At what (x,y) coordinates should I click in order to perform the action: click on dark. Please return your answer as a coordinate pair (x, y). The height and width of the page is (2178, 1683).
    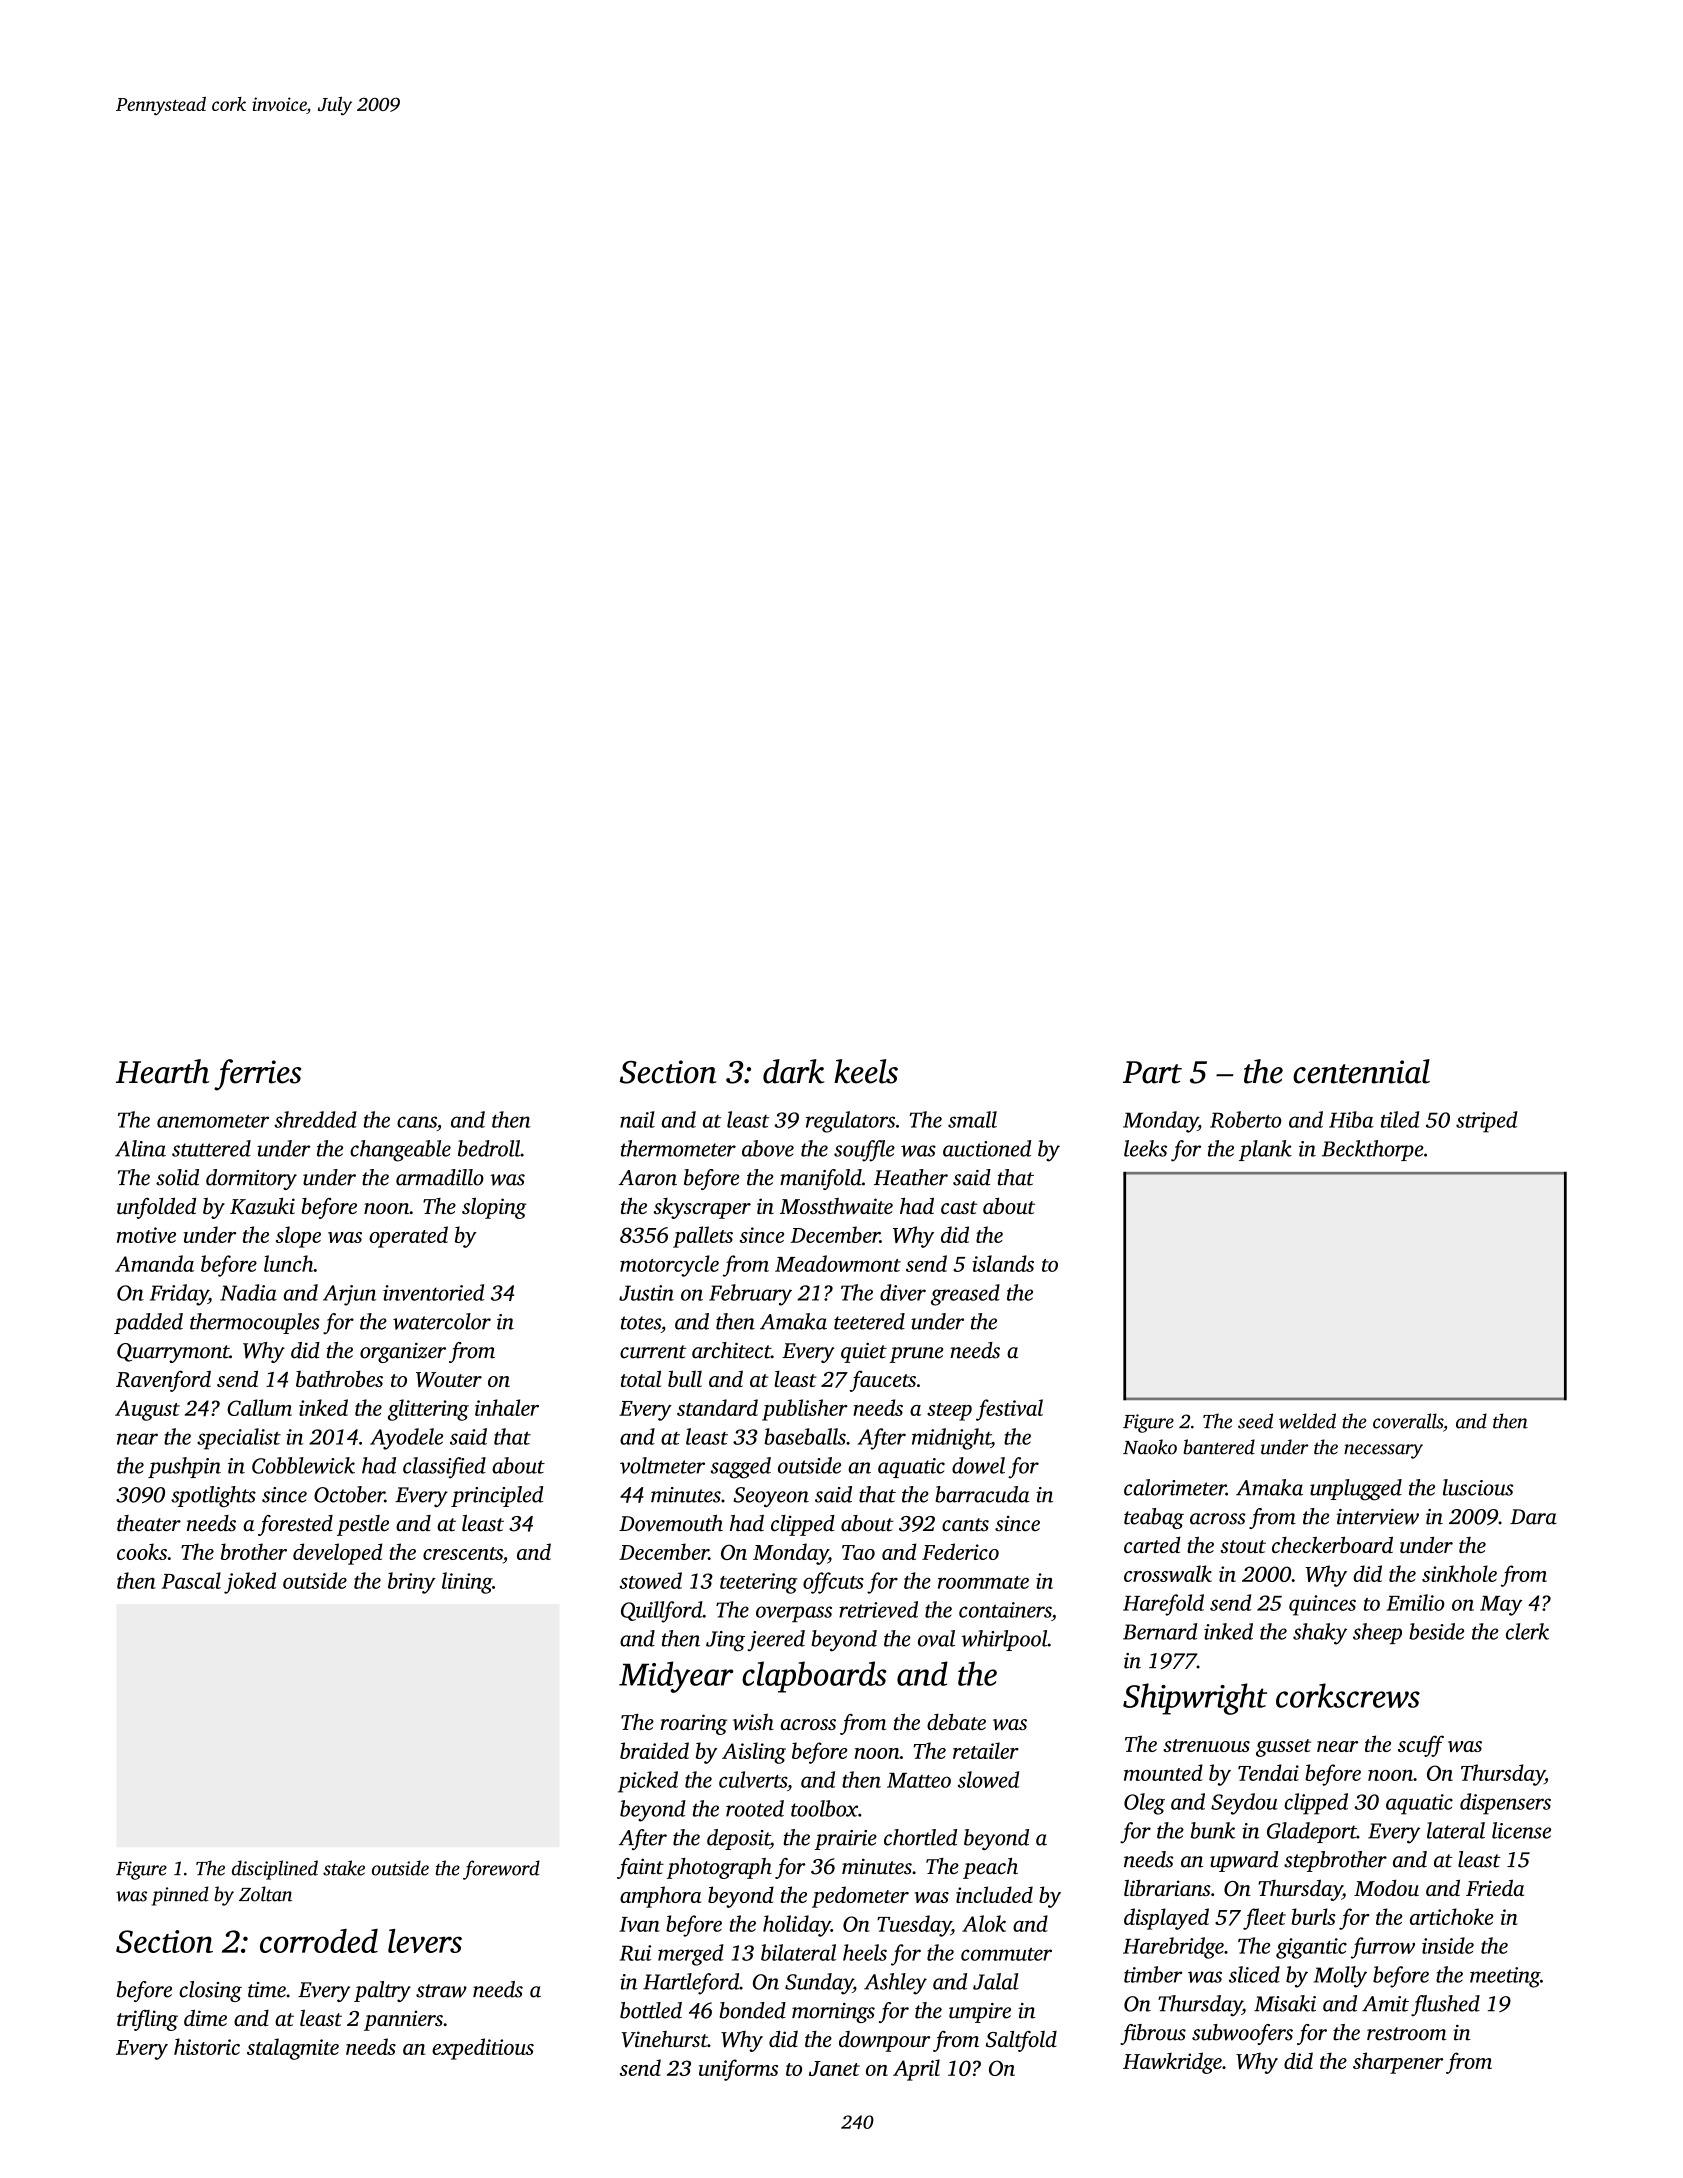
    Looking at the image, I should click on (794, 1071).
